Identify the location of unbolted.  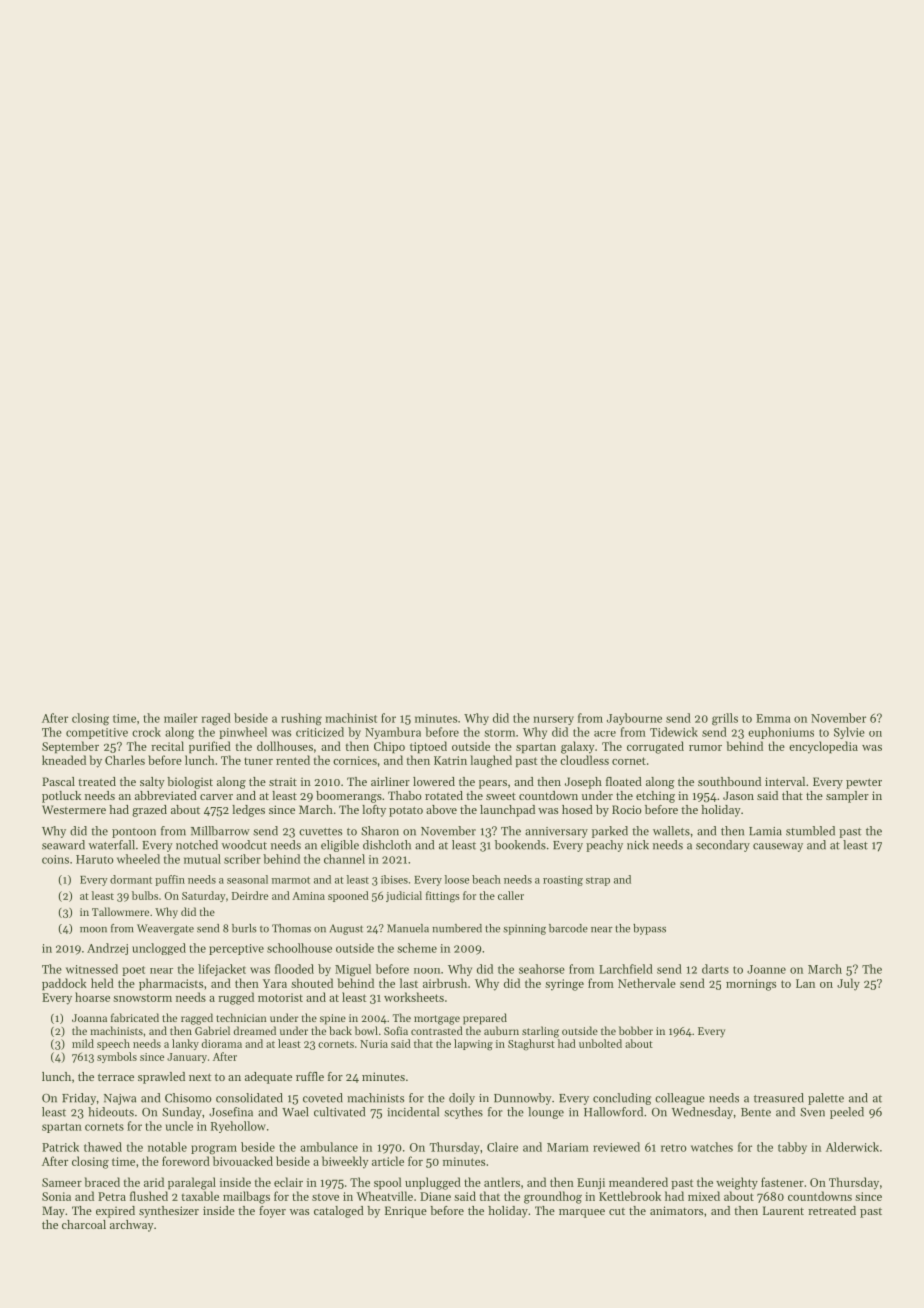
(600, 1043).
